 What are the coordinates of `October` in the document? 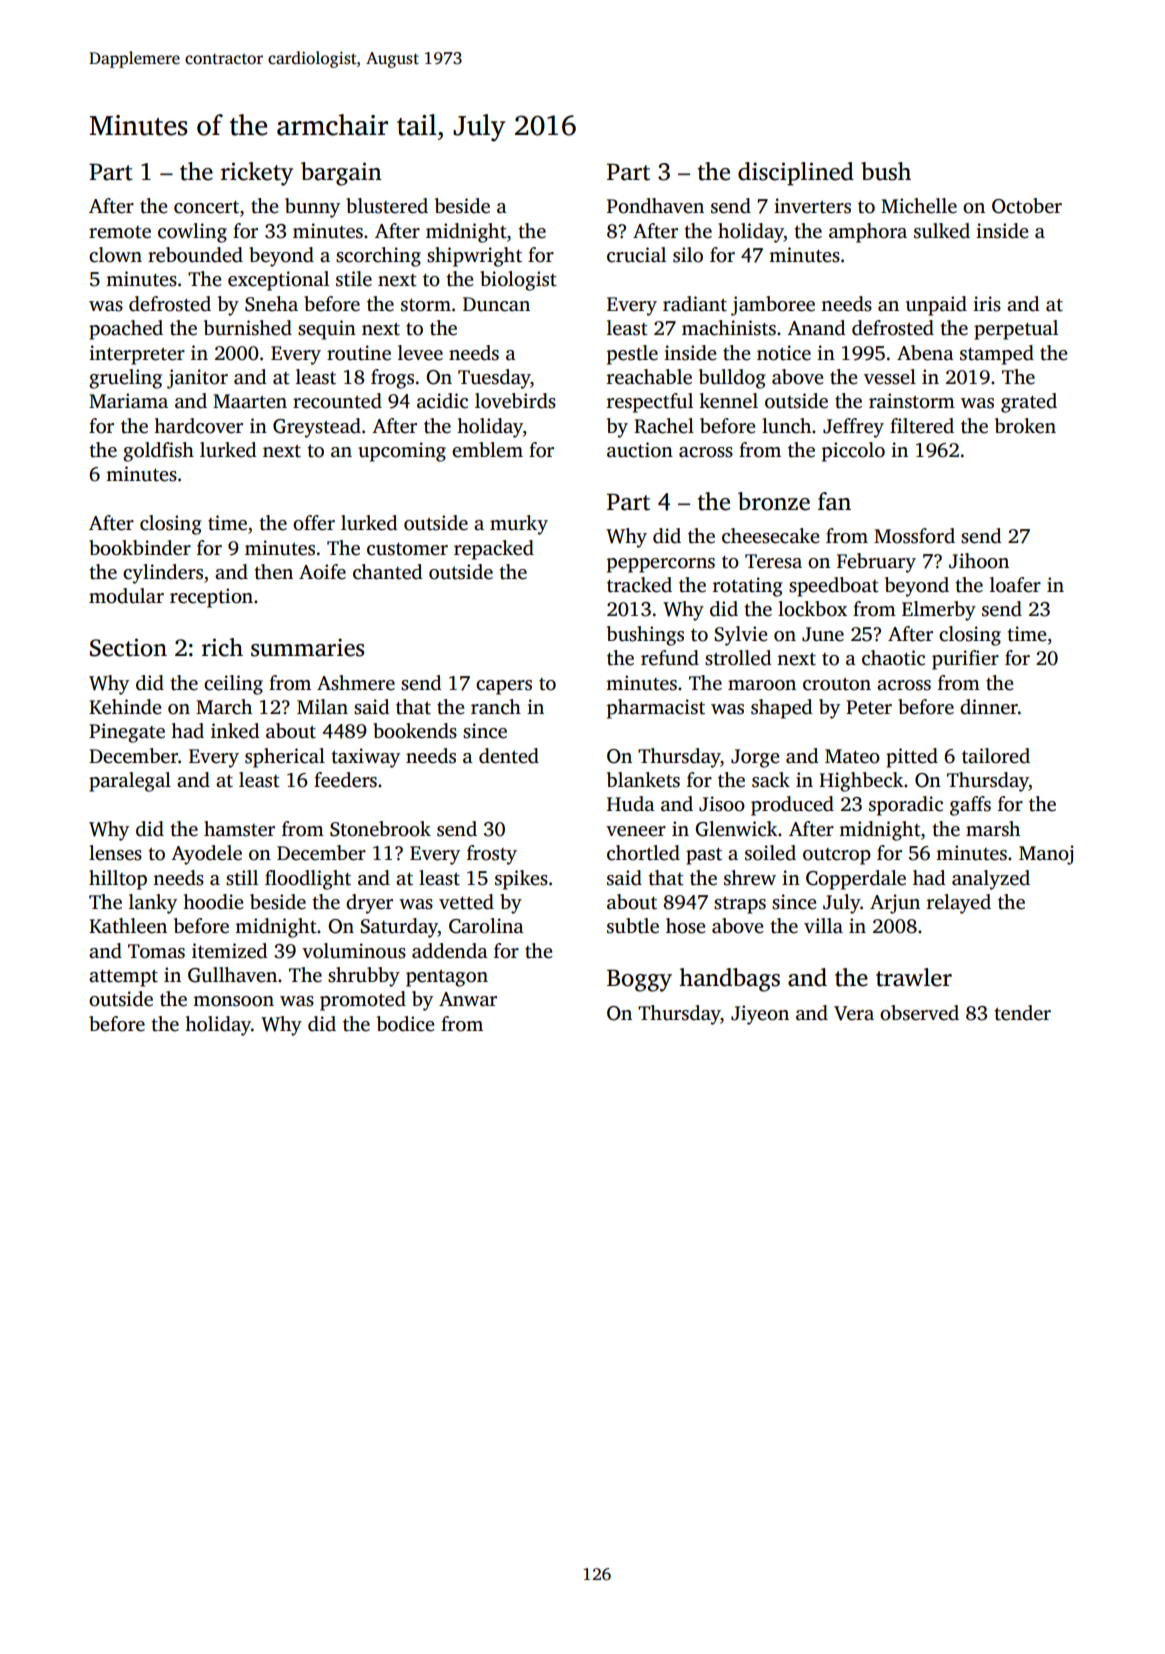 It's located at (1027, 206).
